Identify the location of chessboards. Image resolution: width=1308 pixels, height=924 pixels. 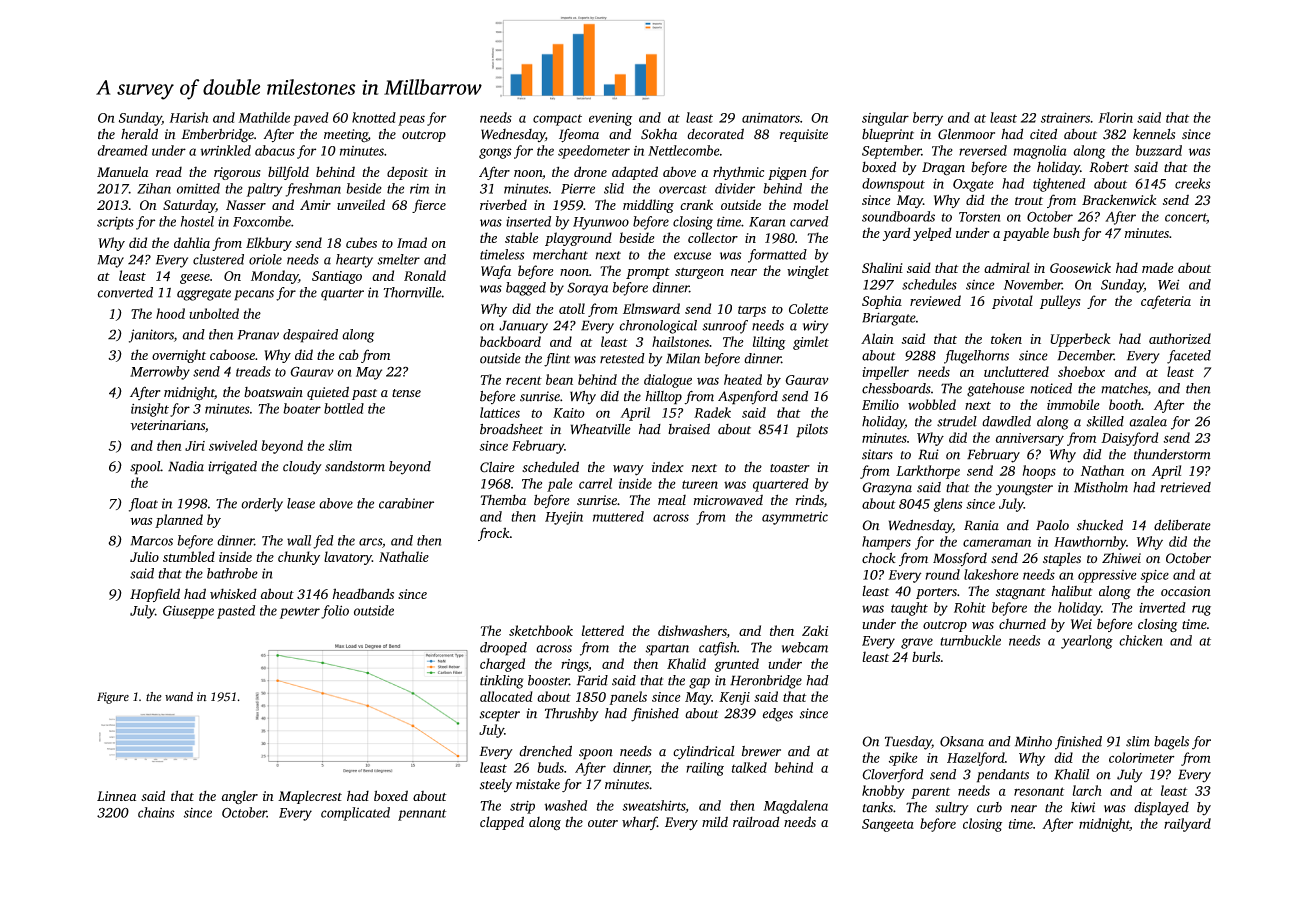
(896, 388).
